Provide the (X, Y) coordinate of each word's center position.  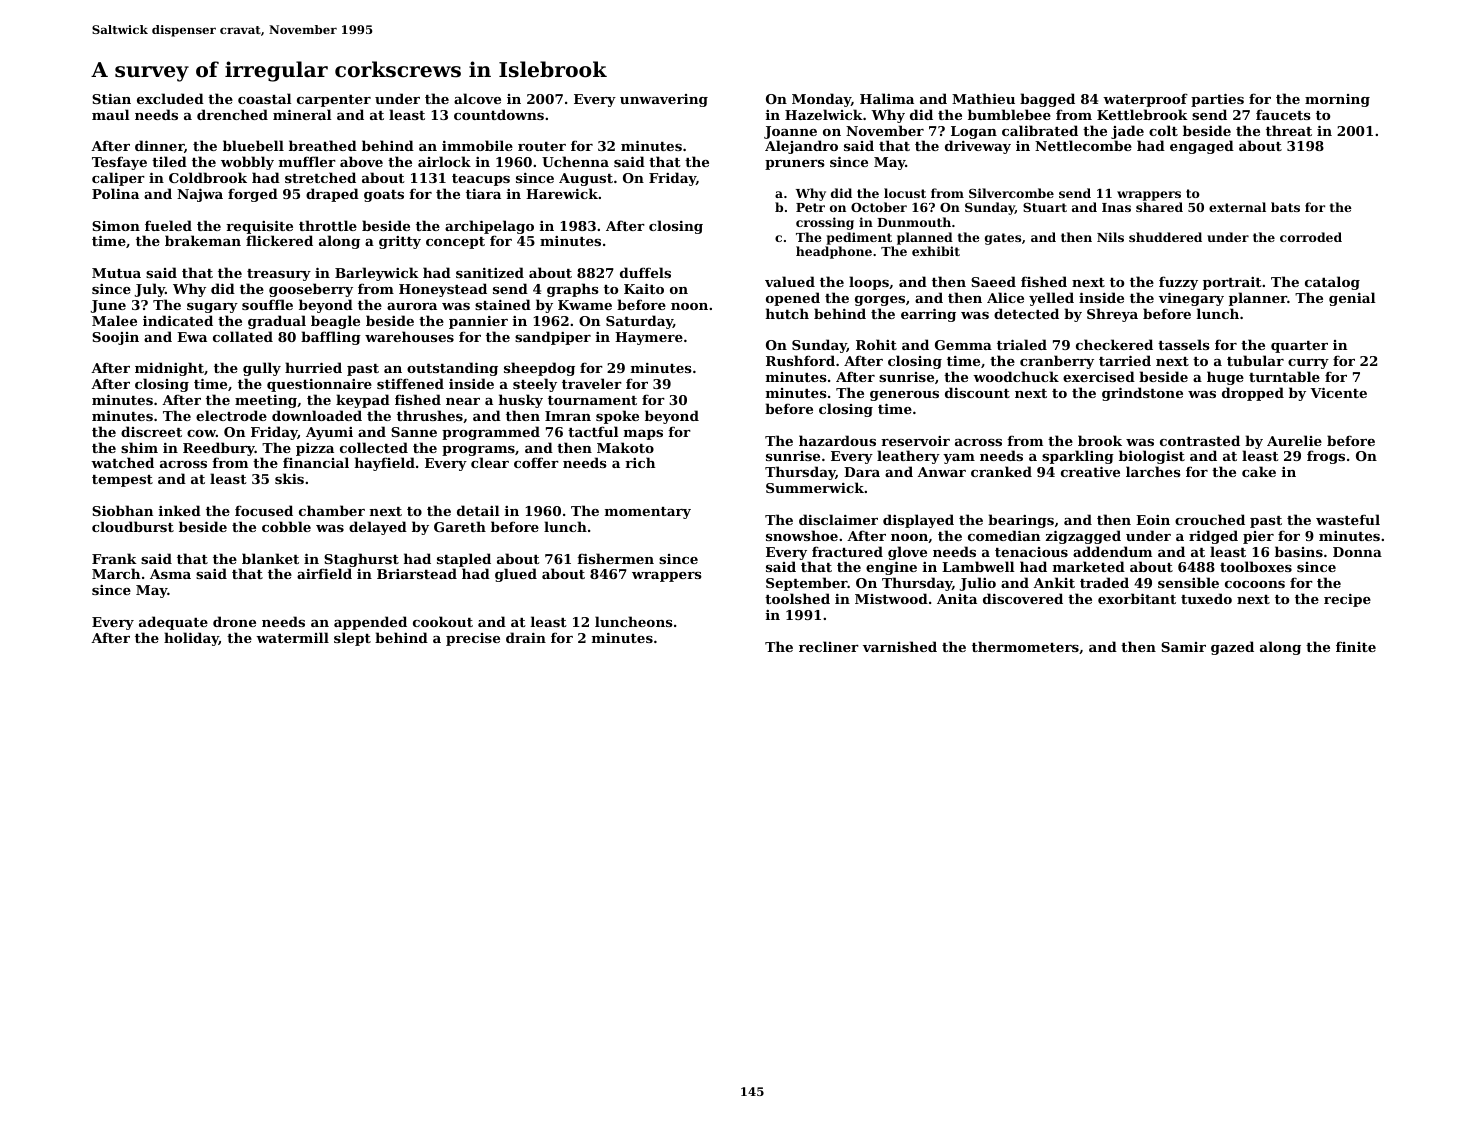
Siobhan (122, 510)
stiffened (410, 383)
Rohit (876, 344)
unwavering (664, 100)
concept (455, 243)
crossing (825, 223)
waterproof (1145, 100)
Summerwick (815, 487)
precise (473, 639)
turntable (1284, 376)
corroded (1311, 237)
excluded (170, 98)
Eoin (1153, 520)
